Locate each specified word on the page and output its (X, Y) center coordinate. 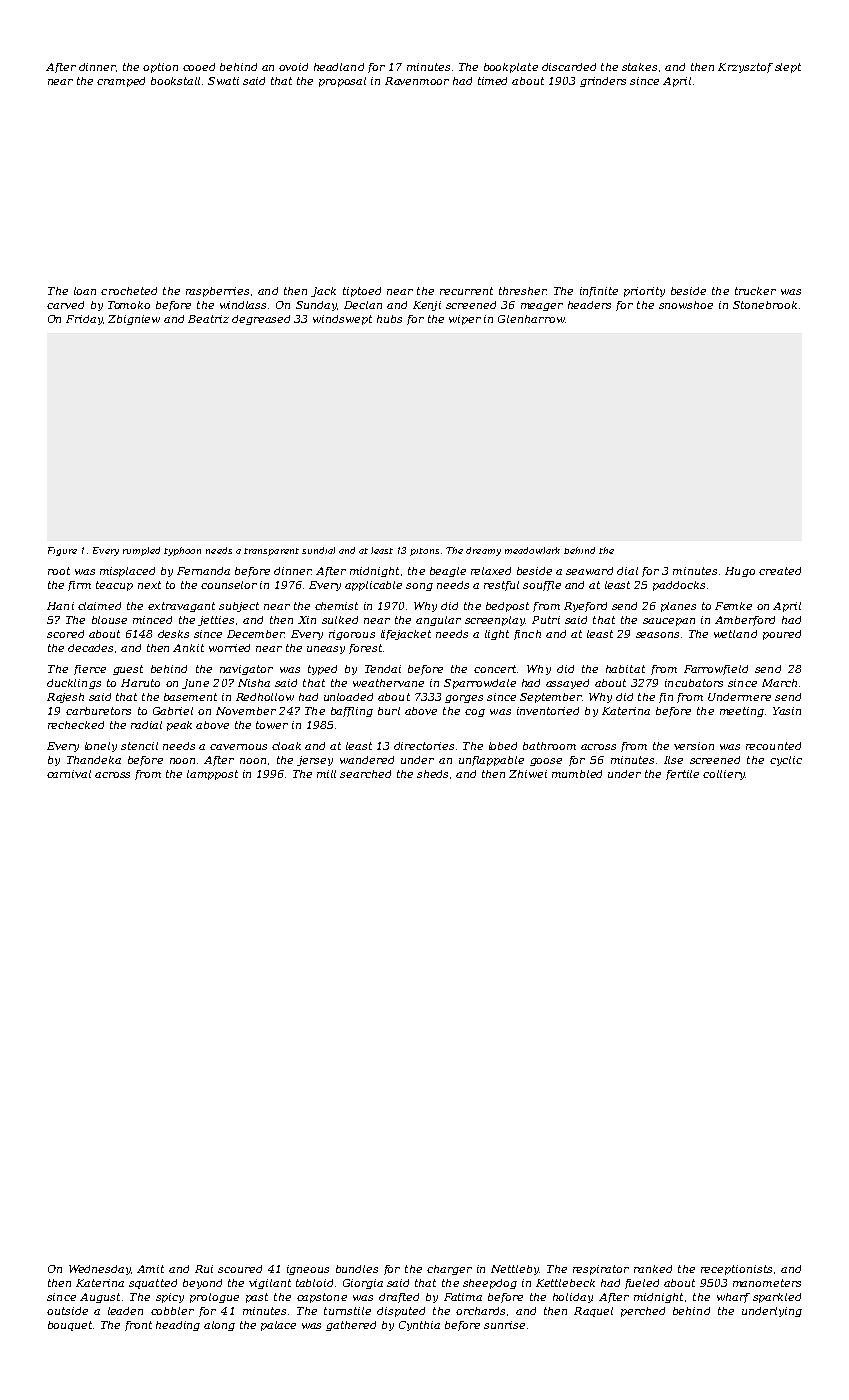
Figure (62, 551)
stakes (639, 67)
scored (65, 634)
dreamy (483, 551)
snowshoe (686, 305)
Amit (150, 1269)
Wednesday (100, 1270)
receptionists (736, 1270)
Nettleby (515, 1270)
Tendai (383, 669)
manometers (767, 1283)
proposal (342, 82)
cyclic (786, 761)
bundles (357, 1269)
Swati (223, 81)
